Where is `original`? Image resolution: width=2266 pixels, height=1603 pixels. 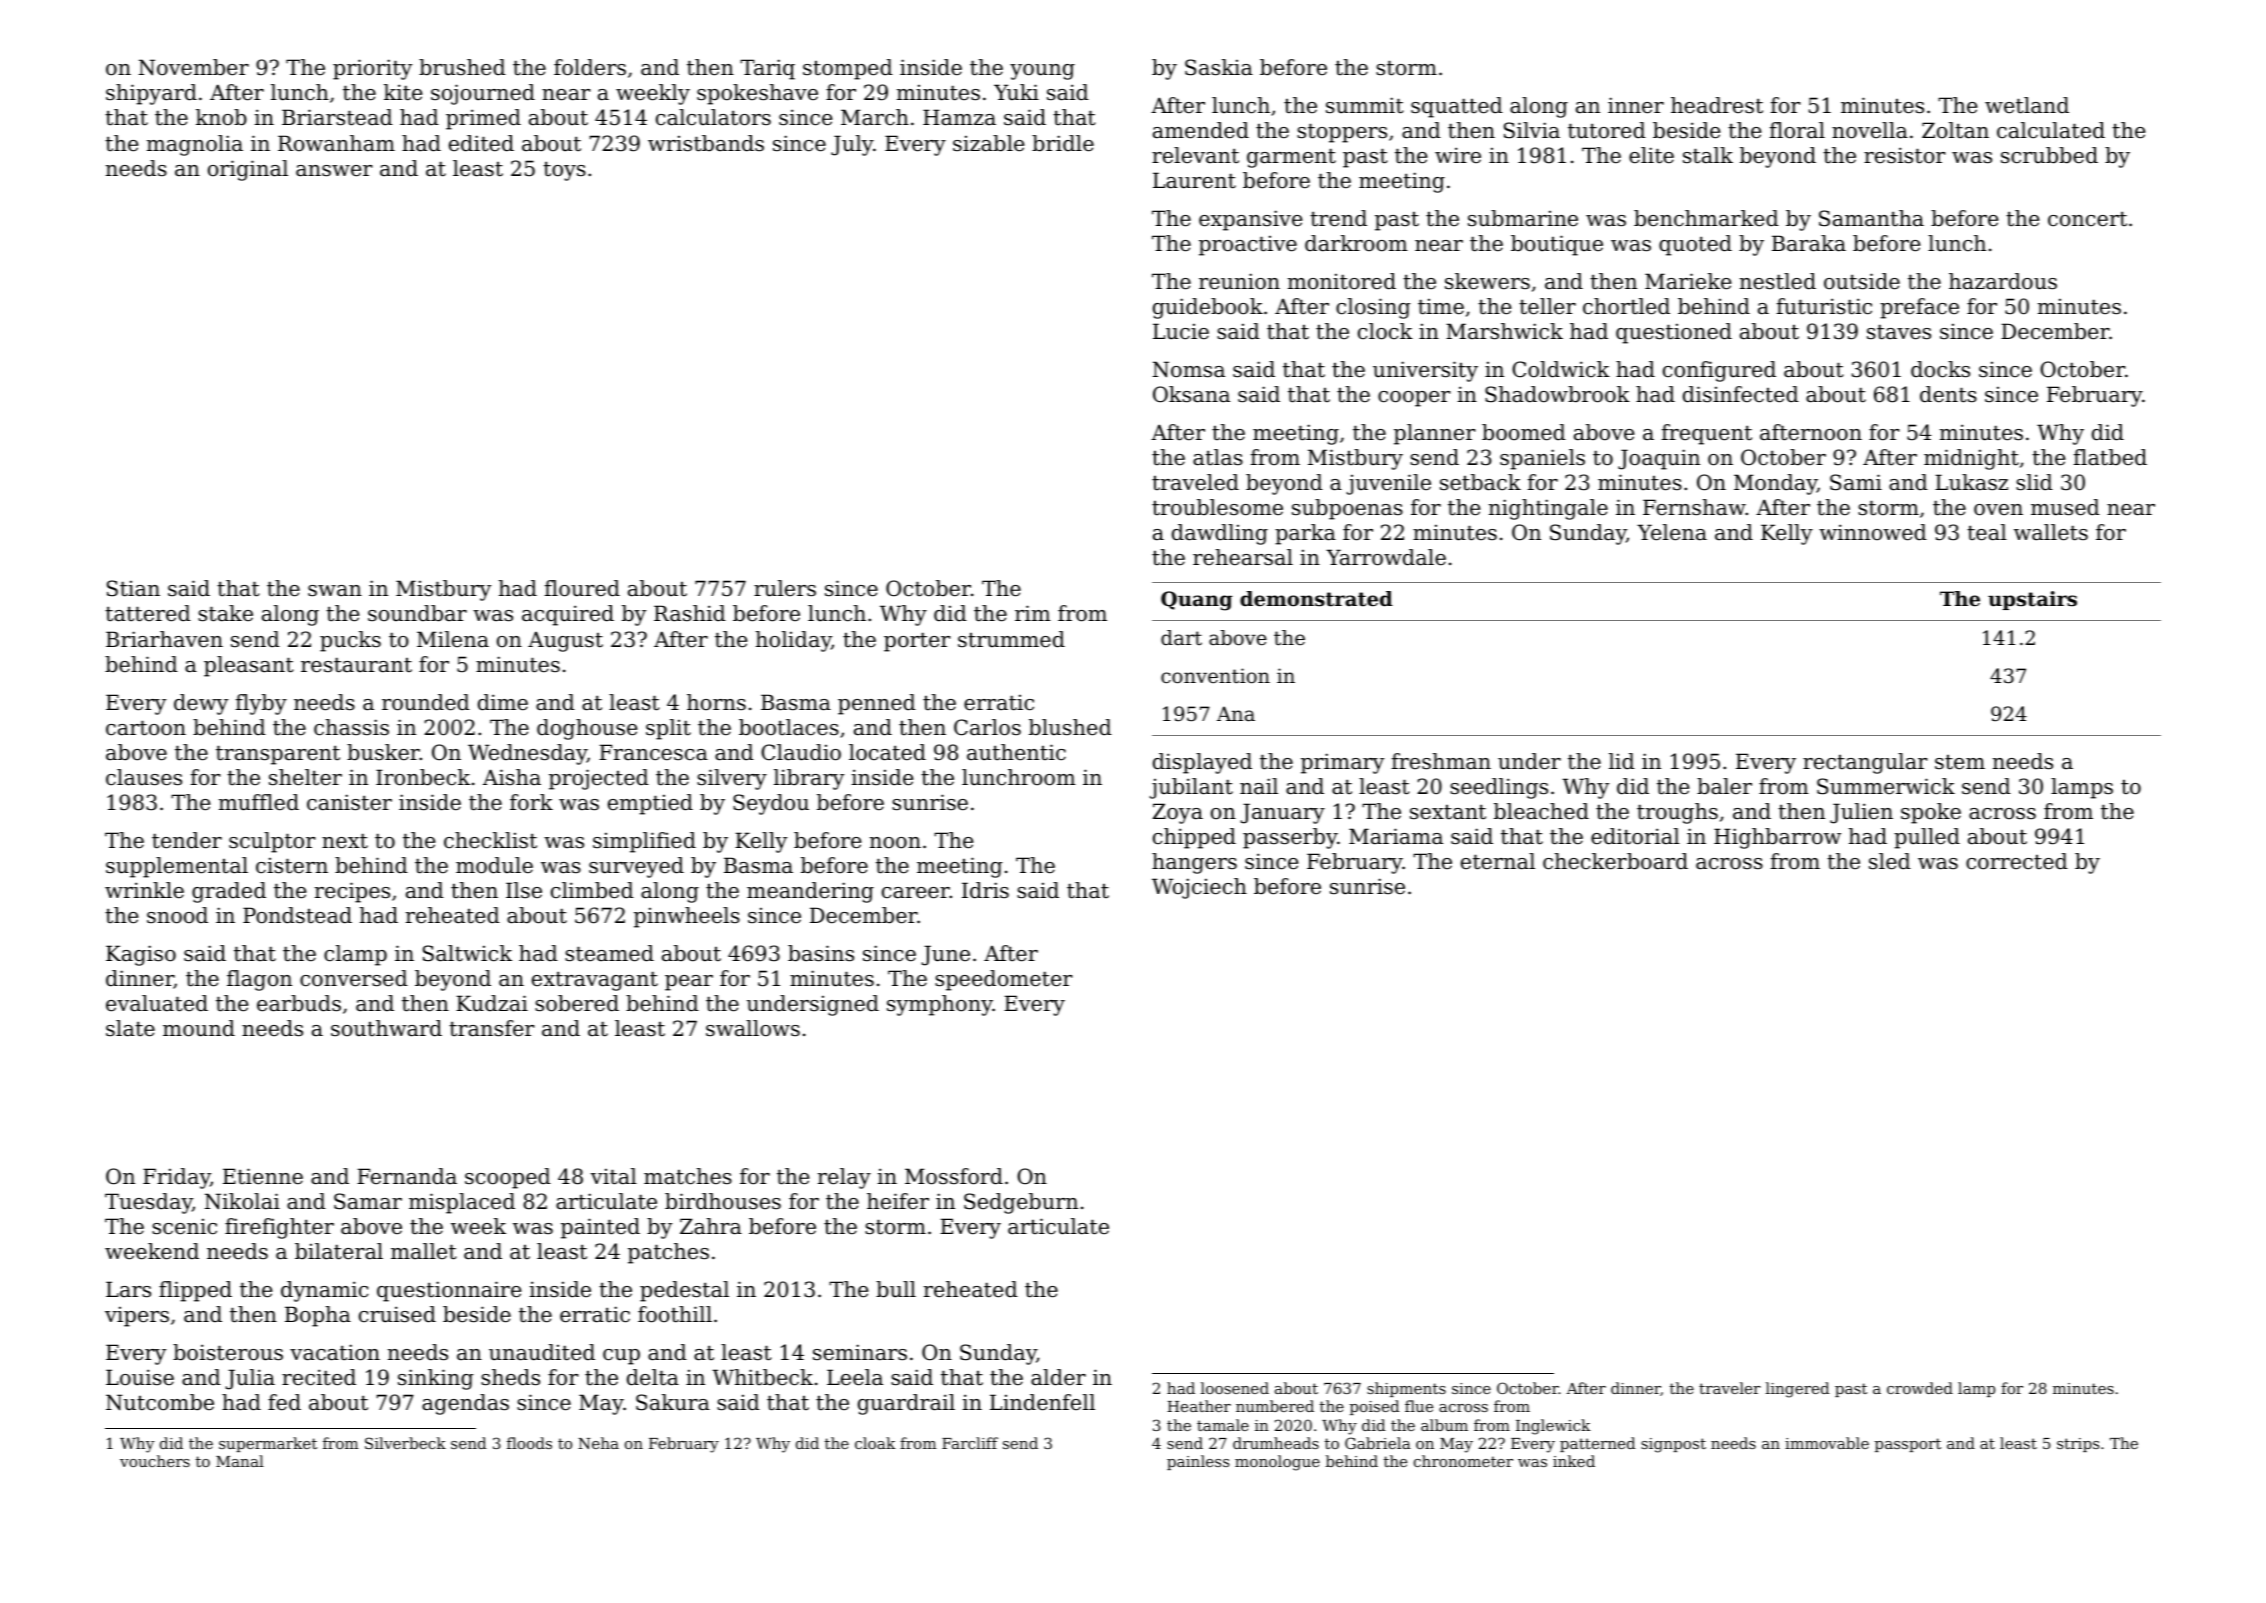
original is located at coordinates (248, 170).
